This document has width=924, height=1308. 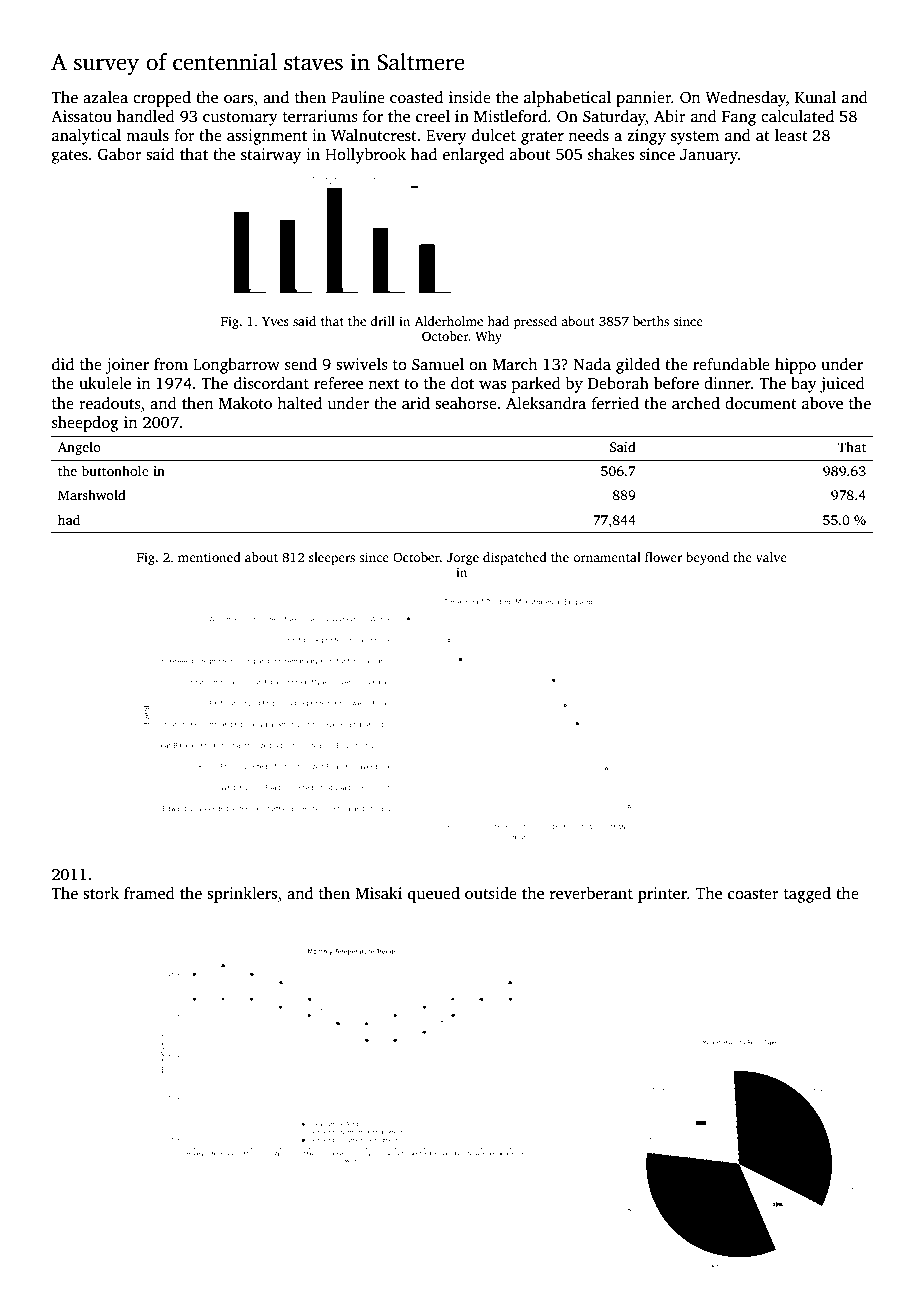 I want to click on least, so click(x=791, y=135).
